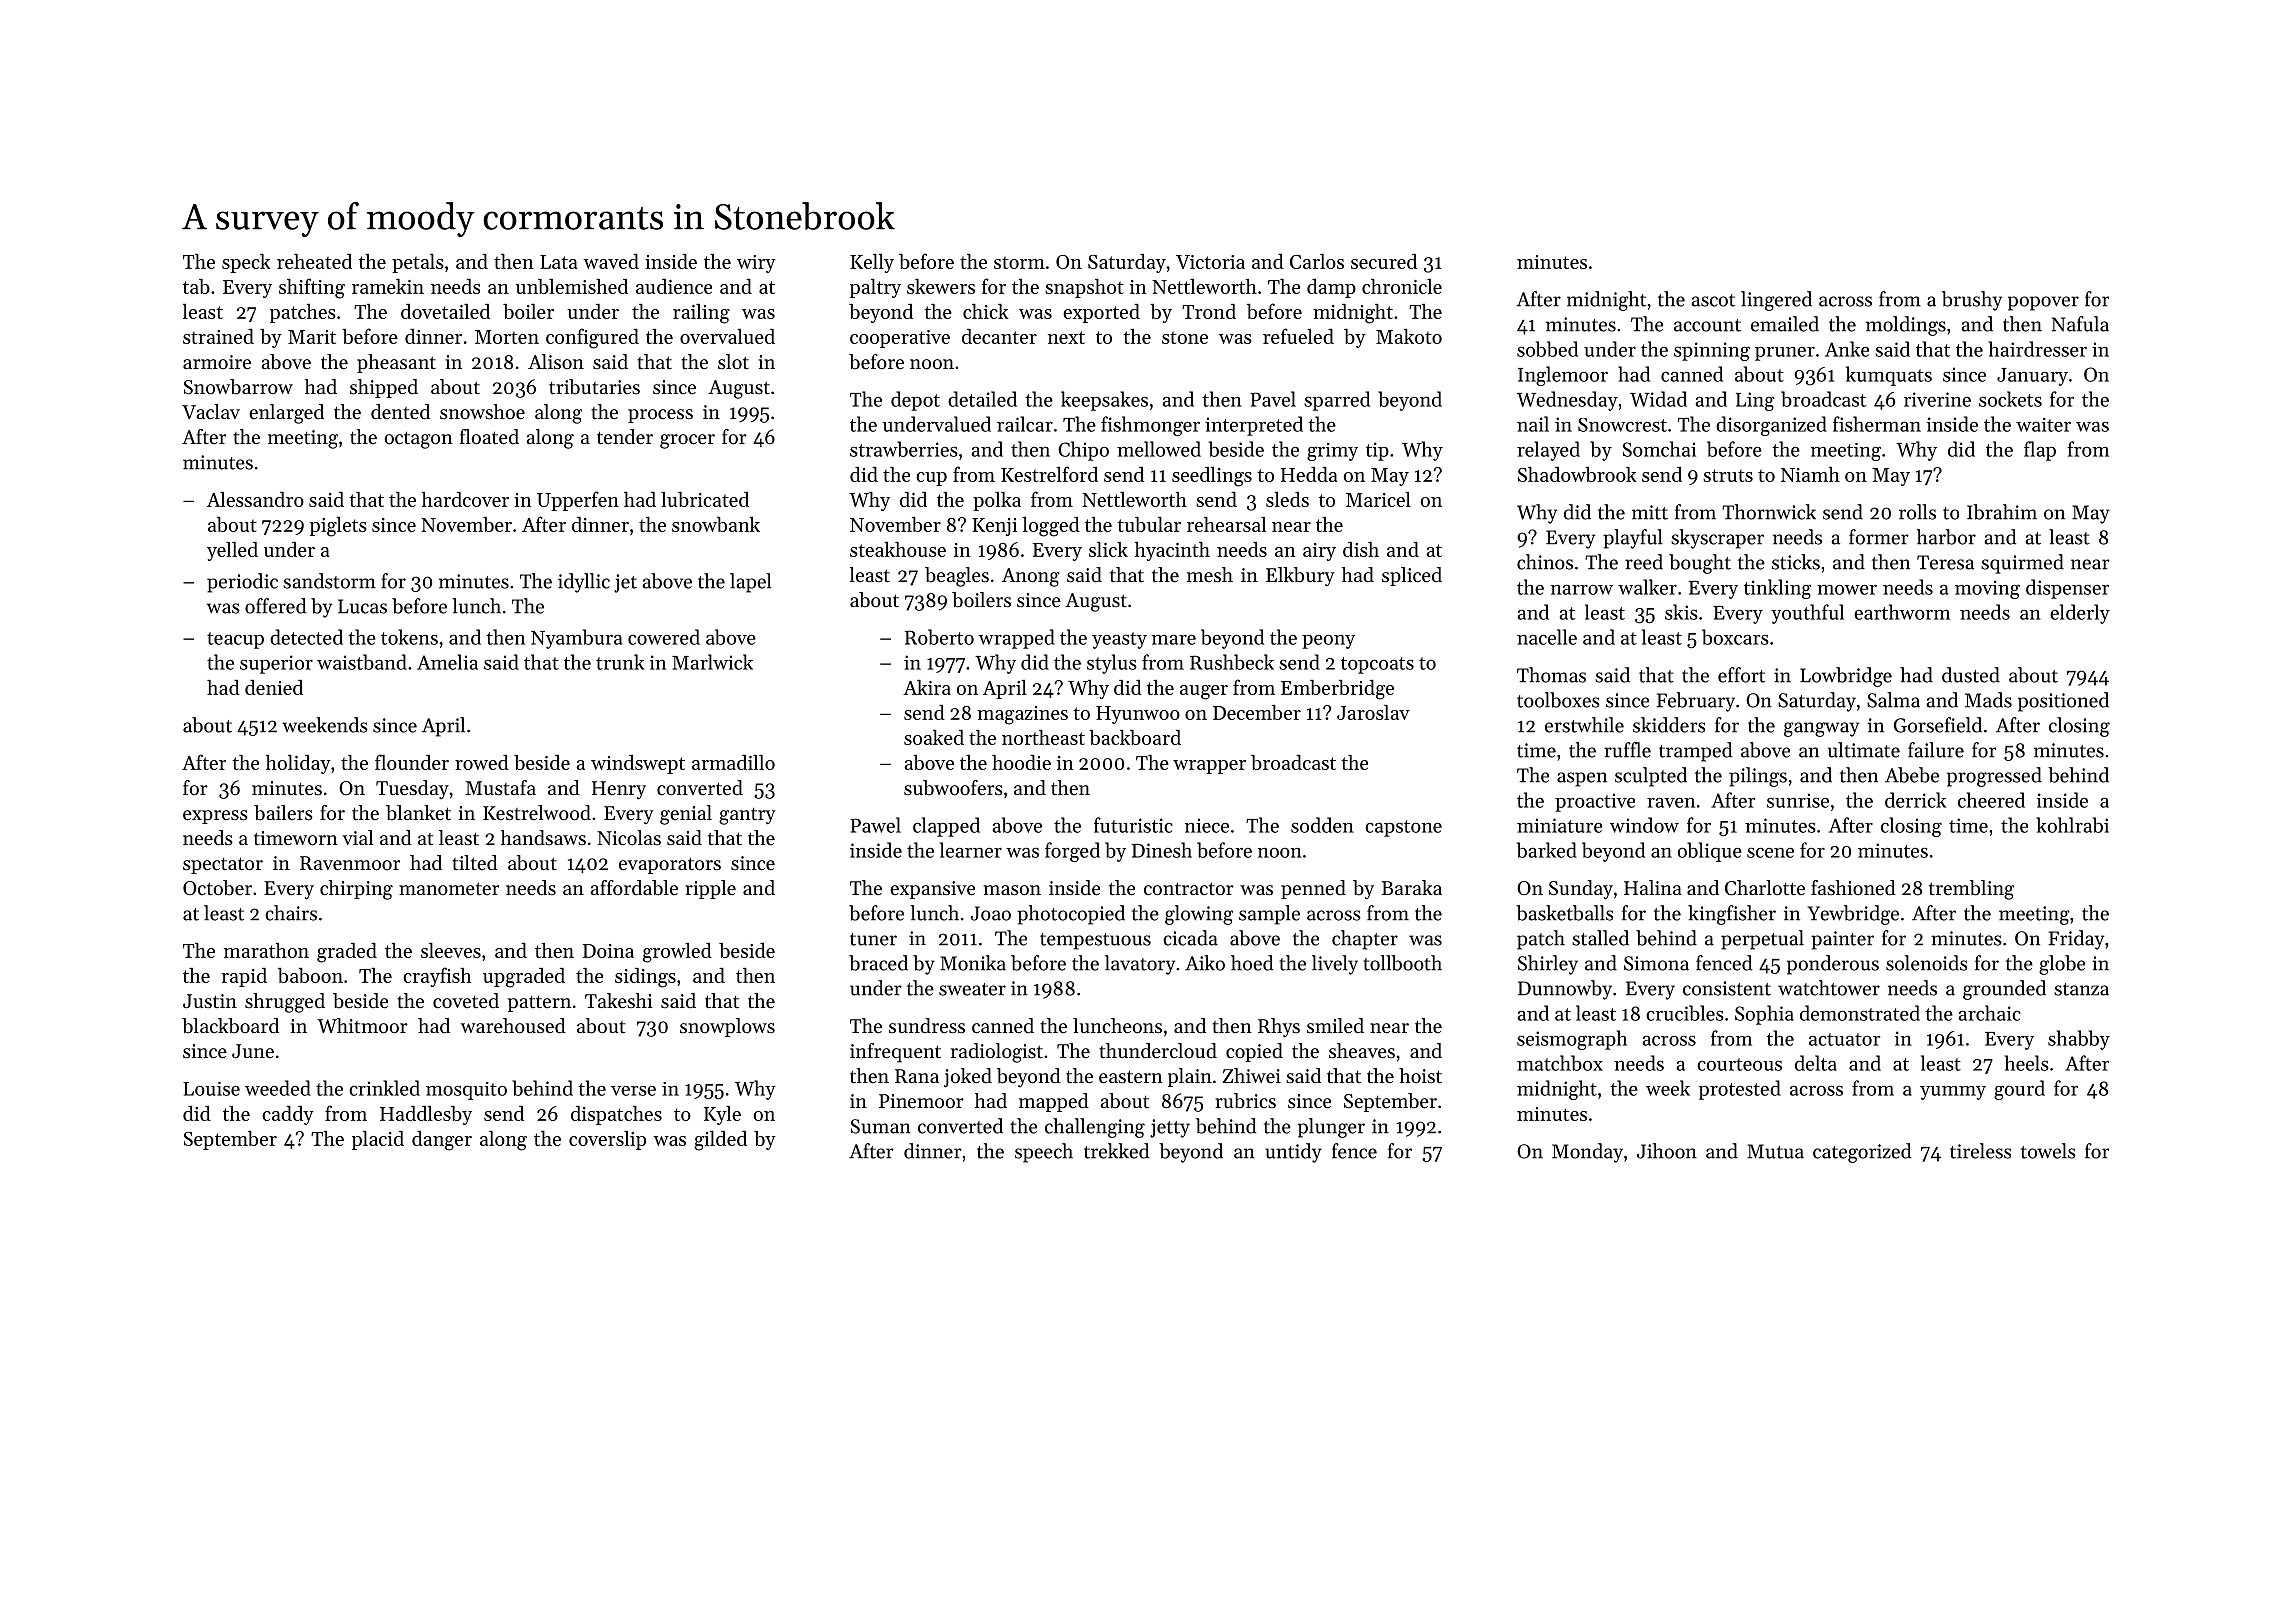  Describe the element at coordinates (442, 1141) in the image. I see `danger` at that location.
